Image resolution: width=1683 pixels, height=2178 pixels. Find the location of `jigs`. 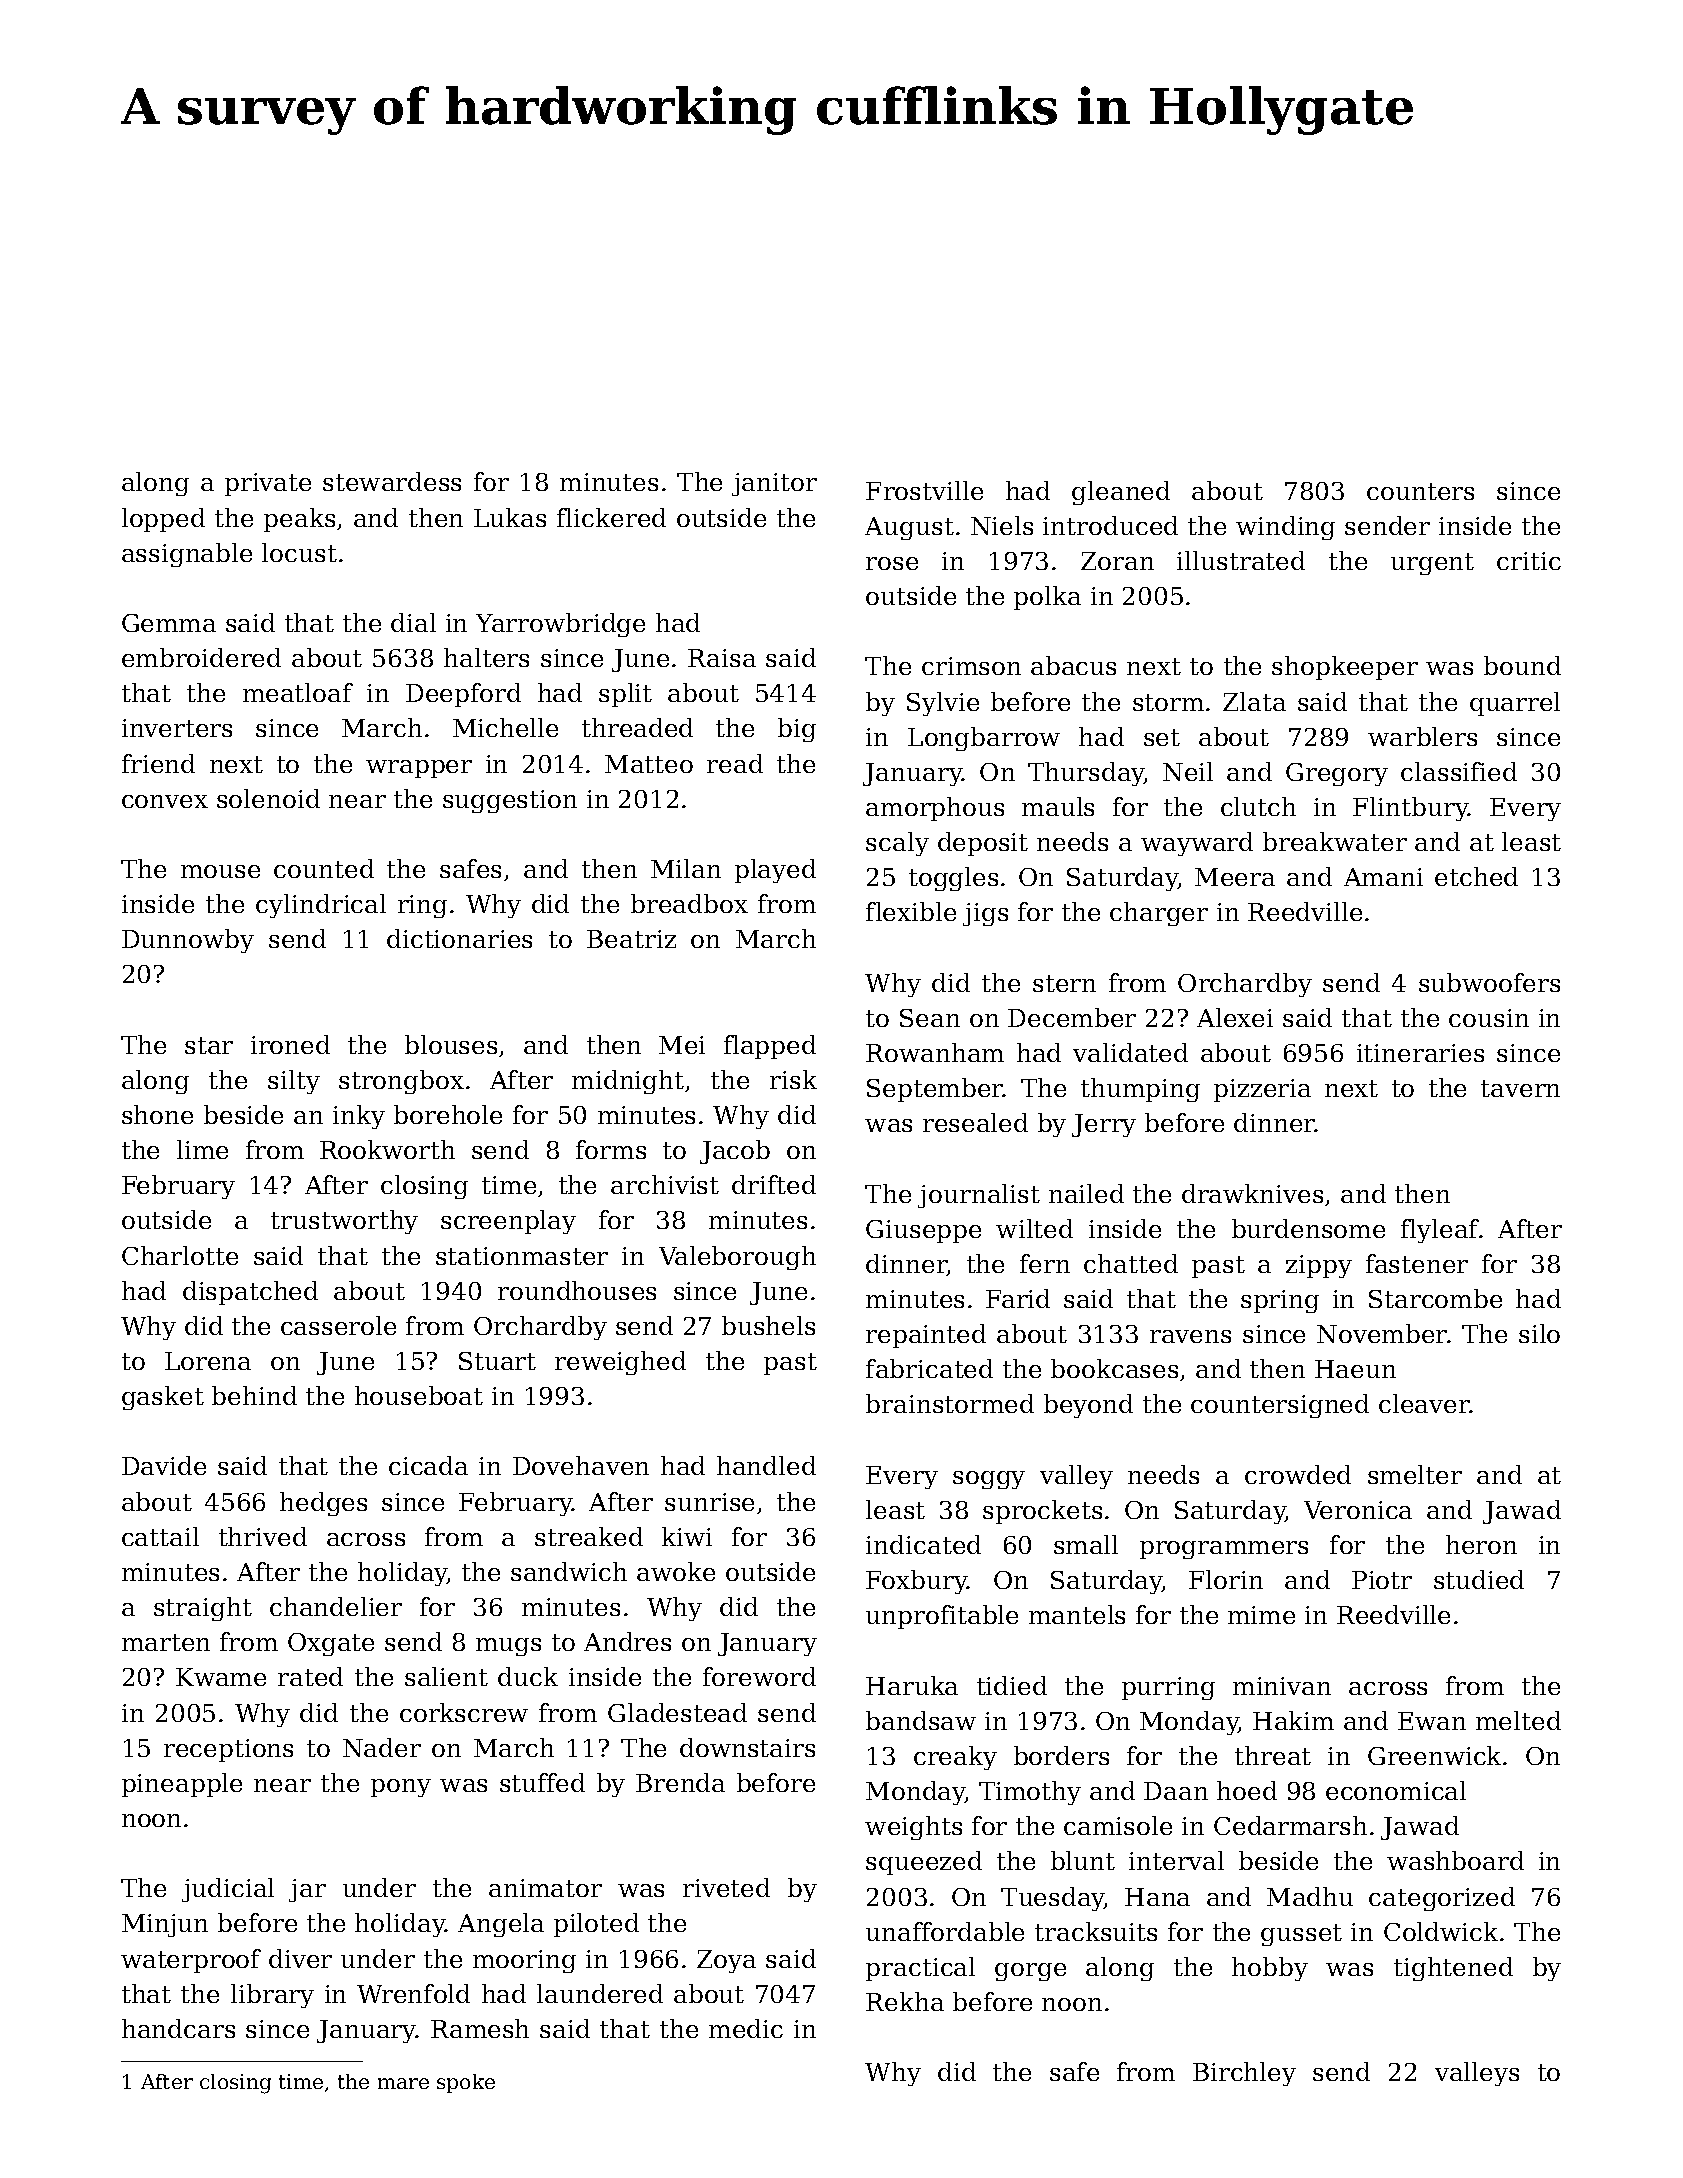

jigs is located at coordinates (985, 914).
